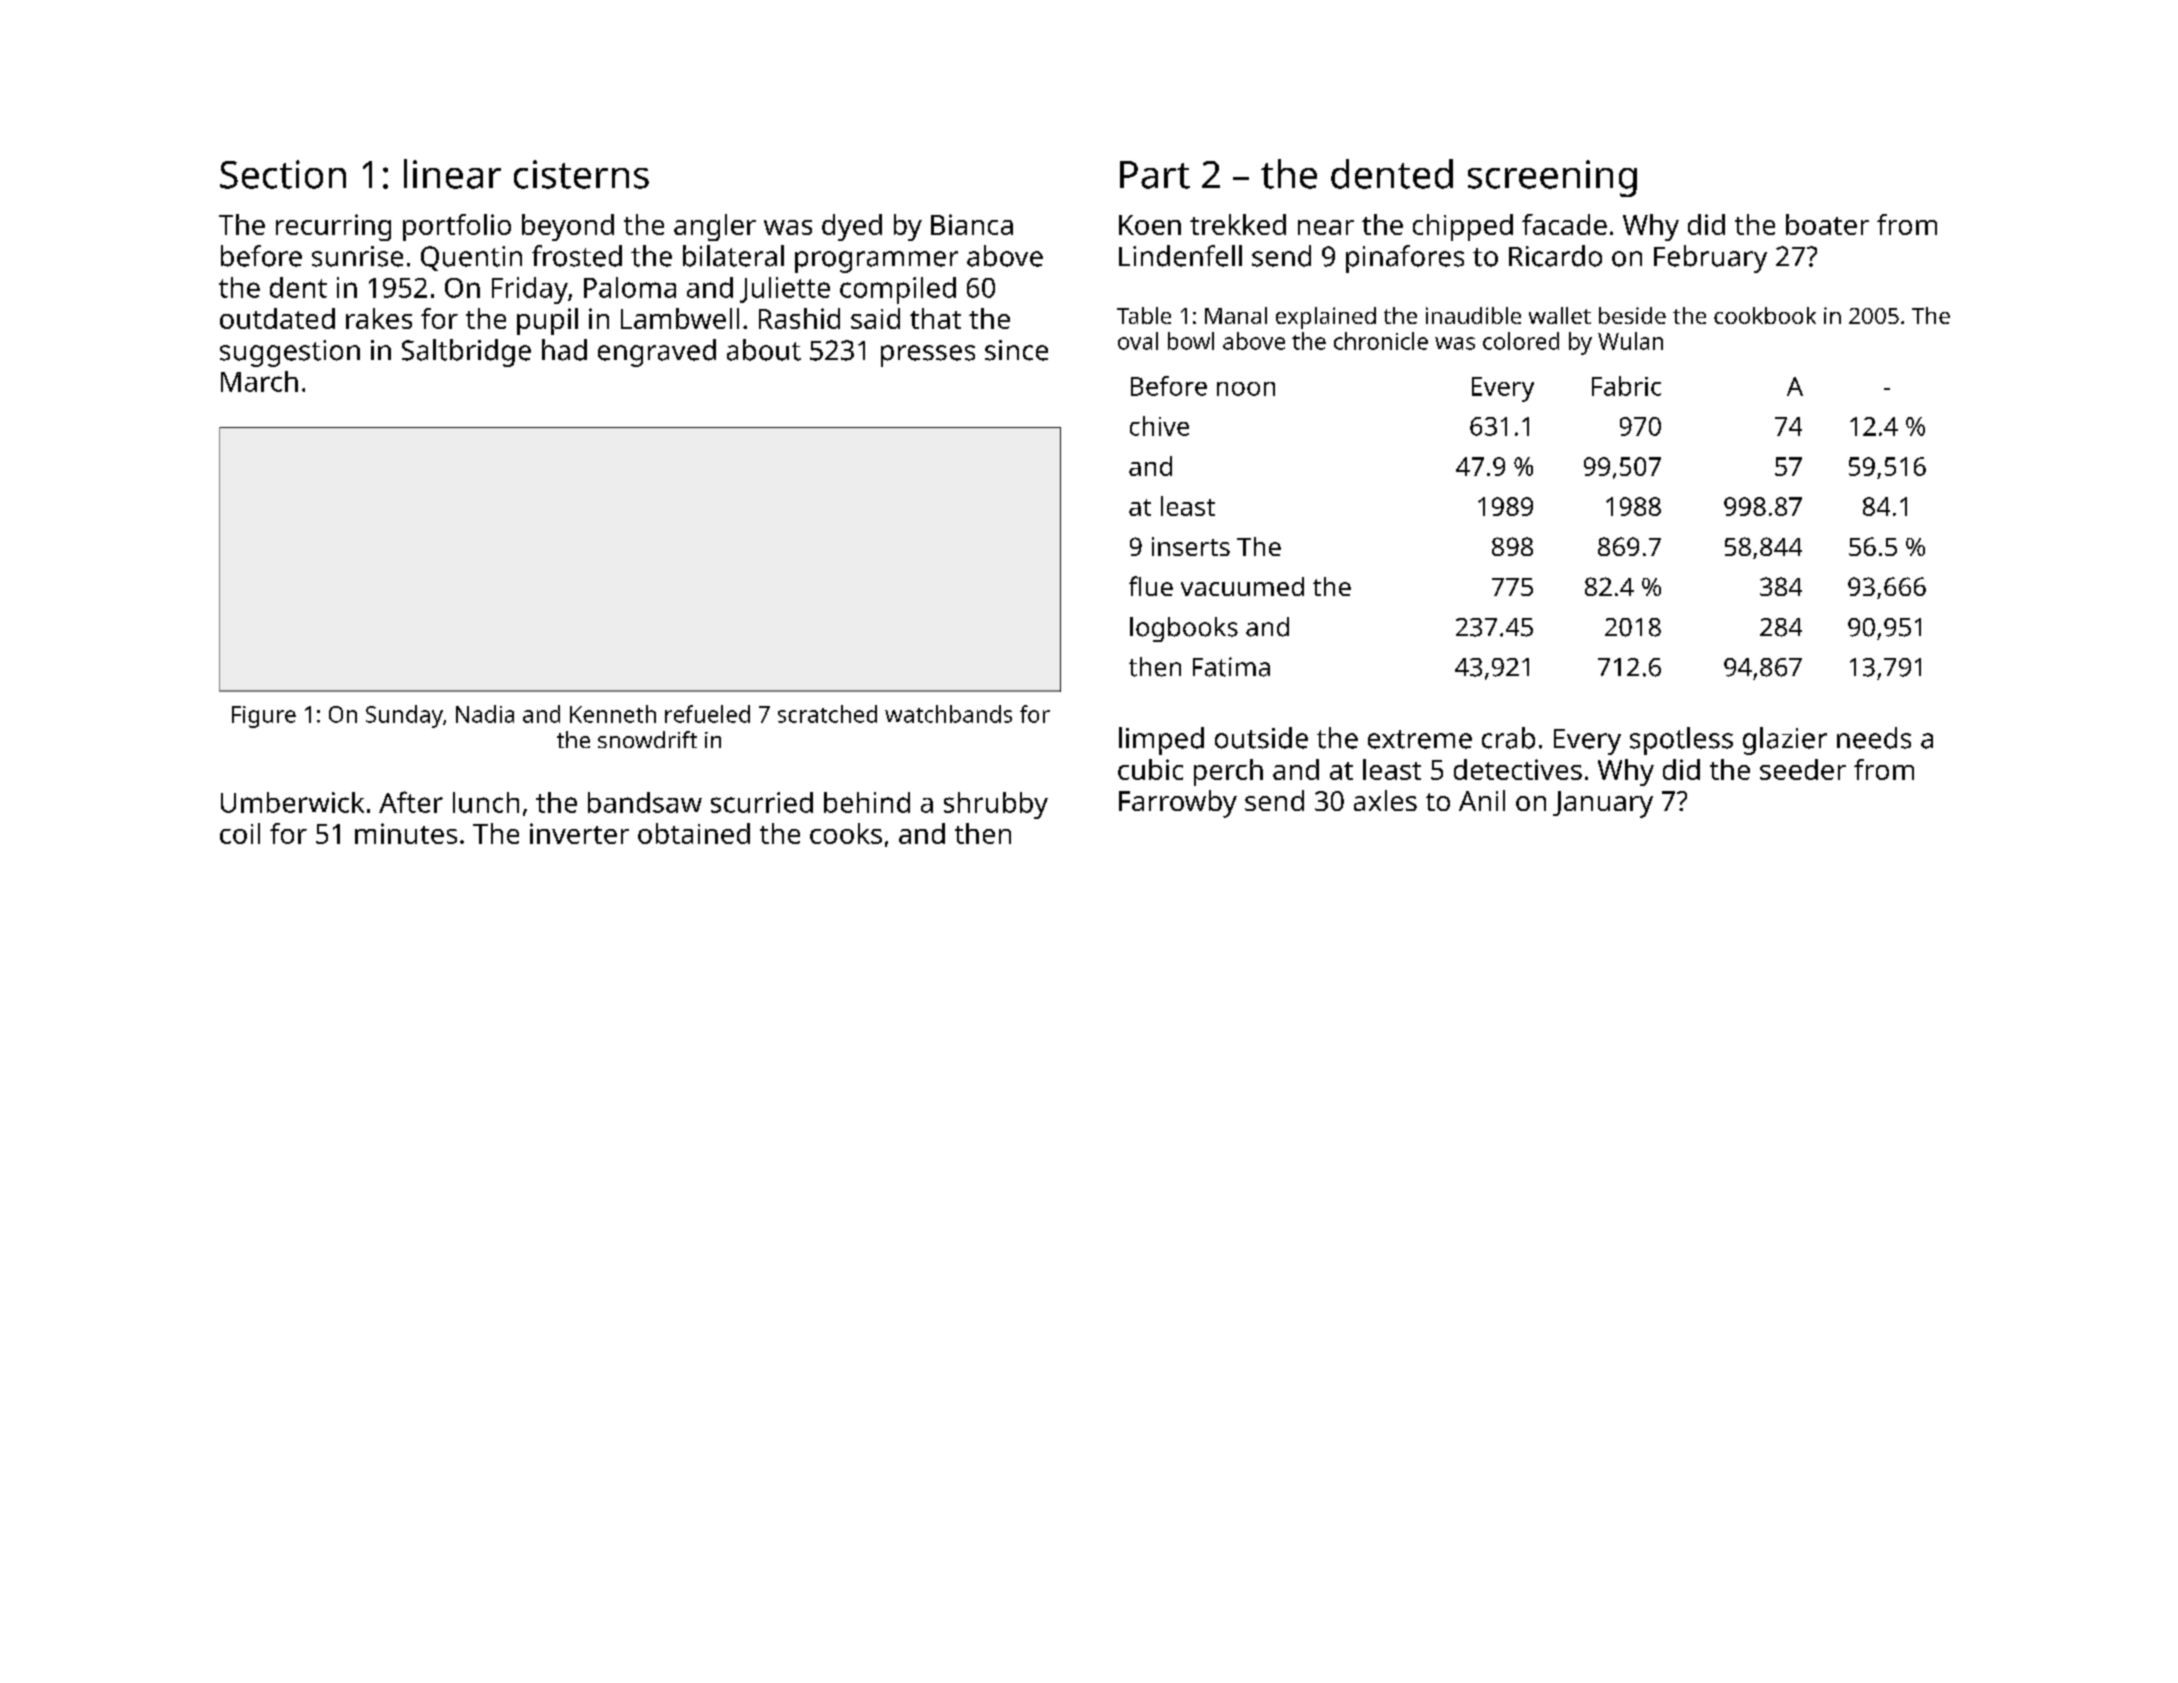 Image resolution: width=2178 pixels, height=1683 pixels. I want to click on Part, so click(1155, 175).
